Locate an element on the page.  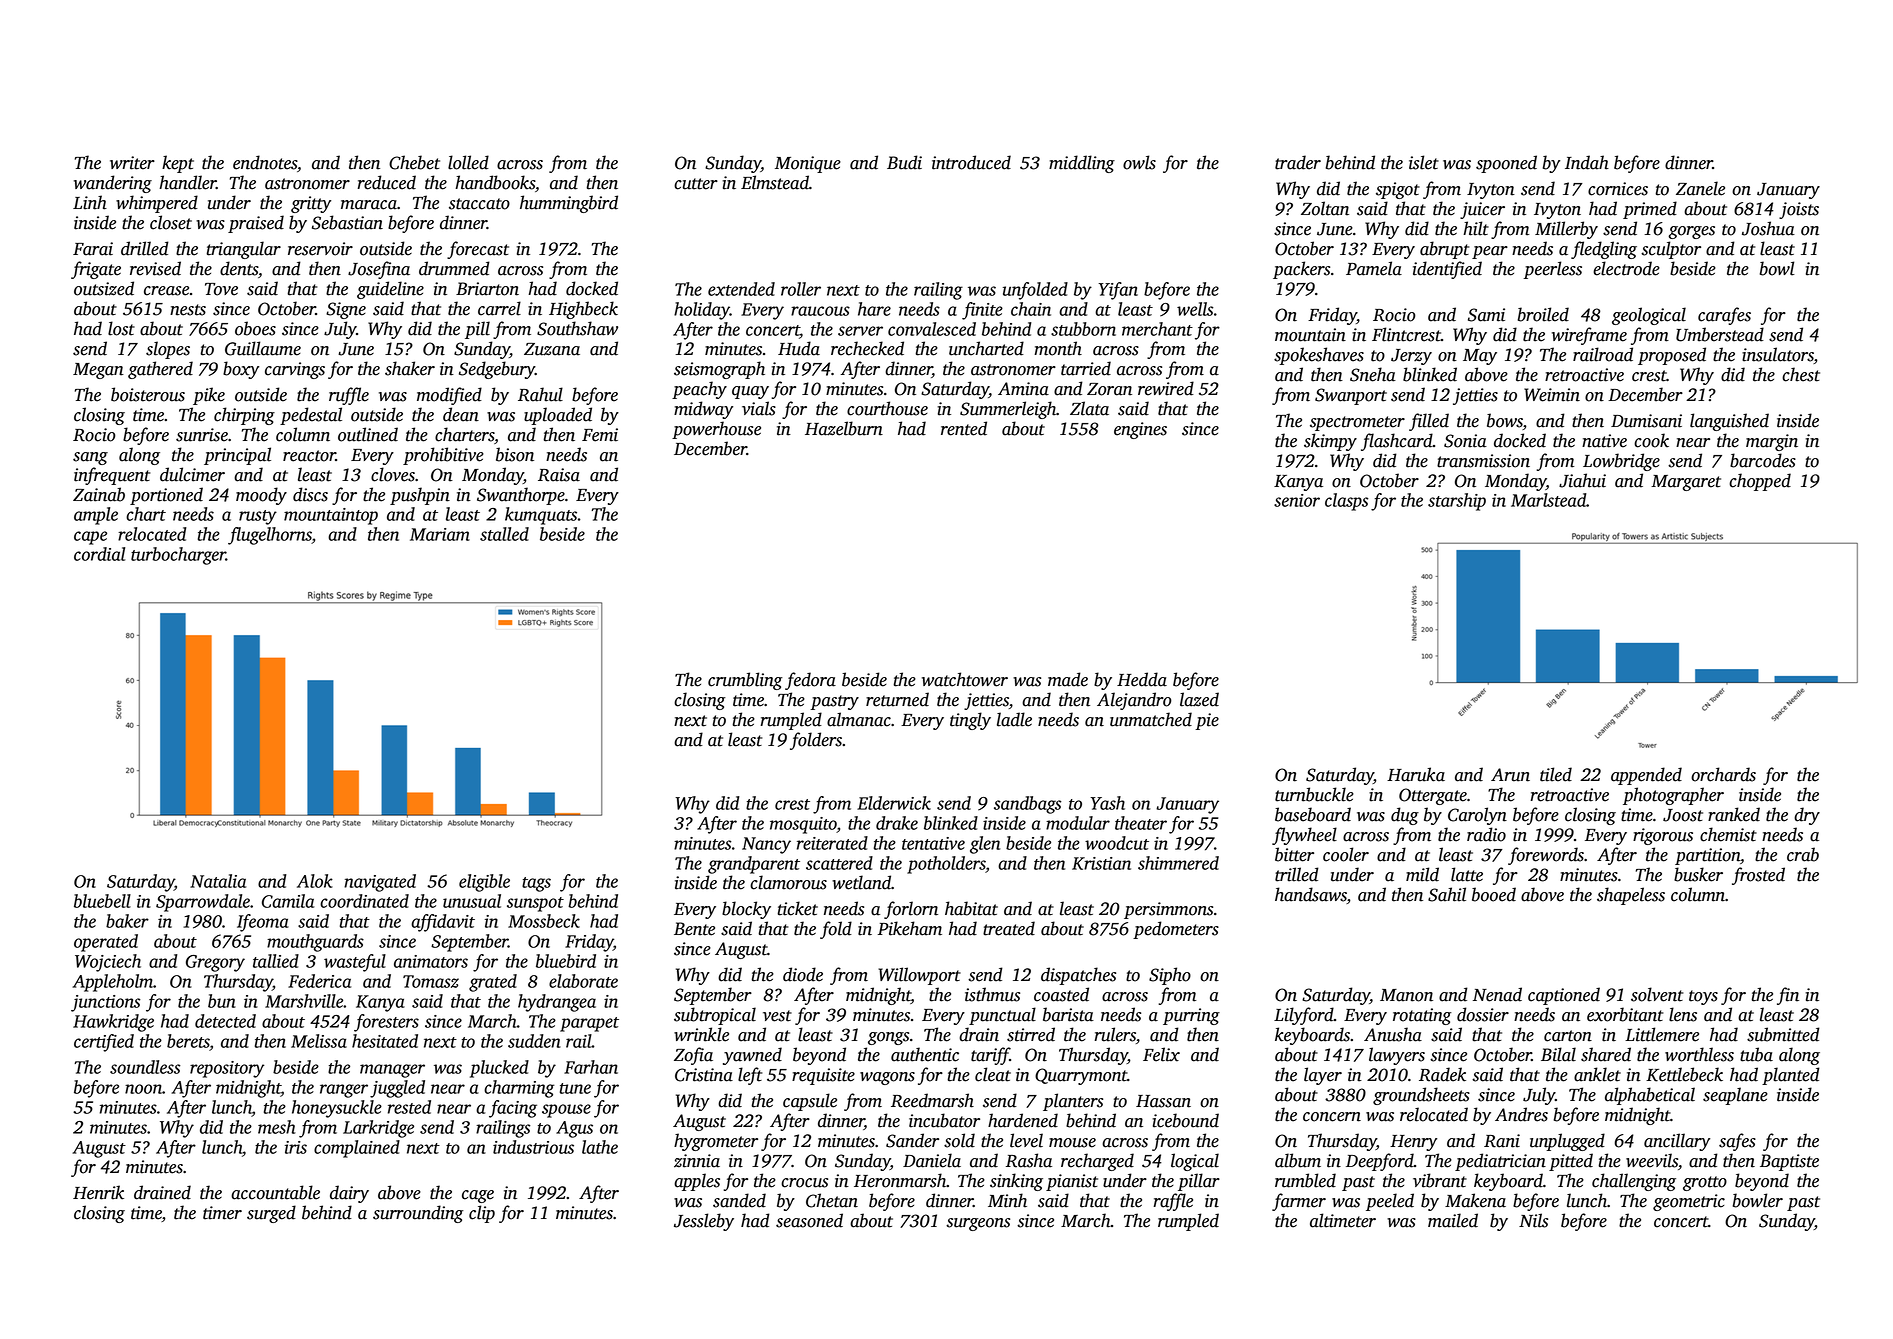
Jiahui is located at coordinates (1582, 480).
